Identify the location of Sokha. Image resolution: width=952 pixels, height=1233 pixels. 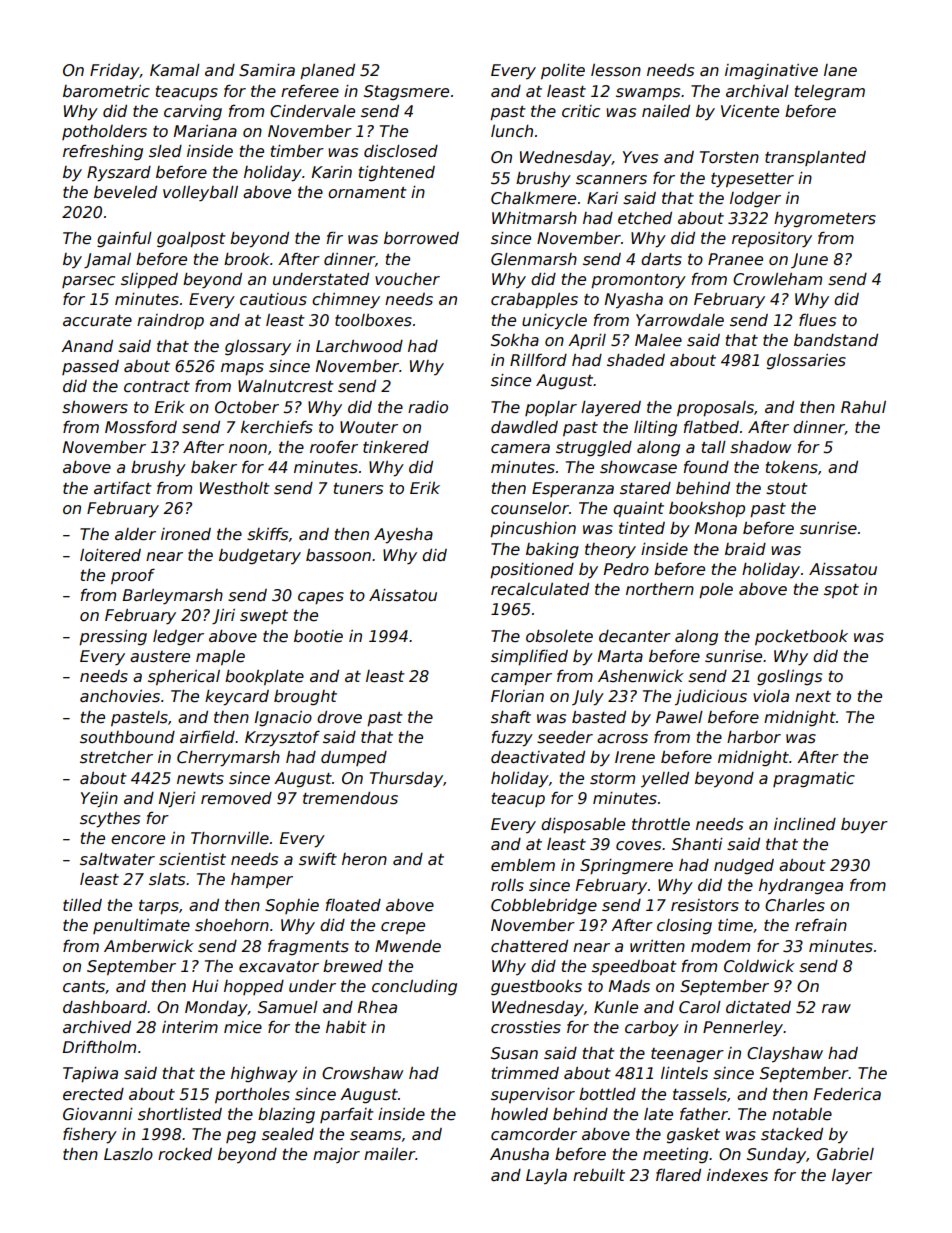
(515, 340).
